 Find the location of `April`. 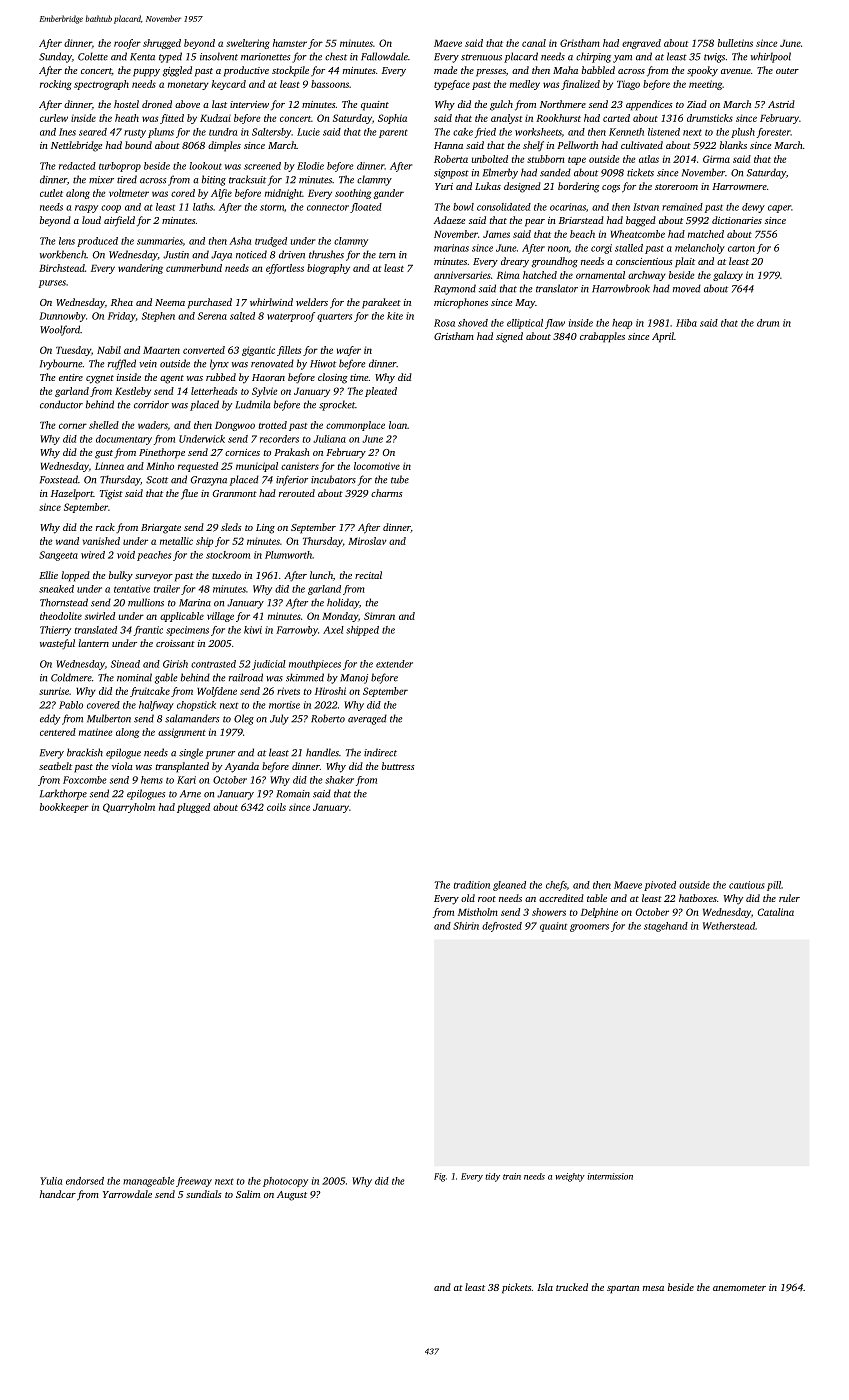

April is located at coordinates (663, 337).
